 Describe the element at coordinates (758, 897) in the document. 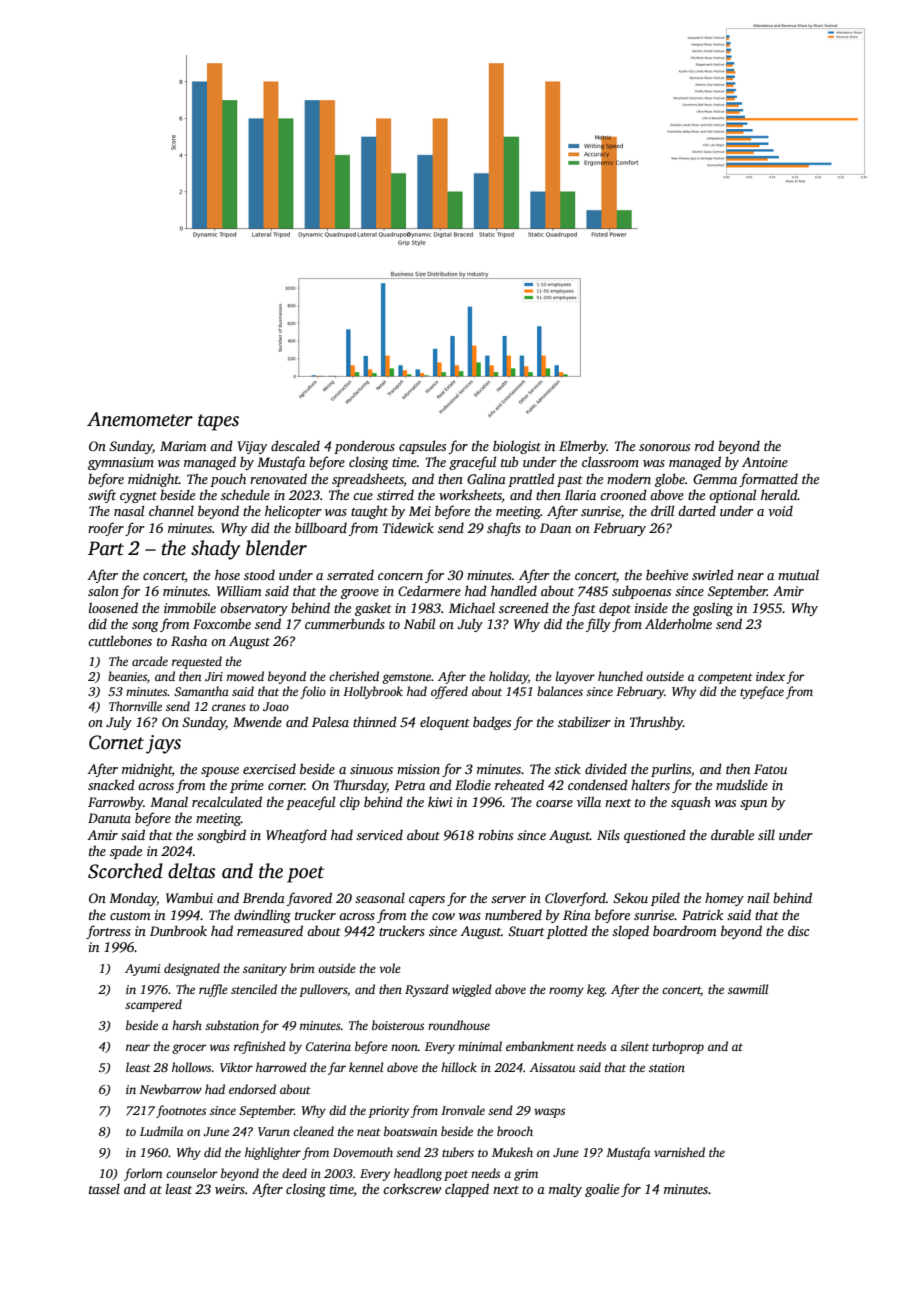

I see `nail` at that location.
